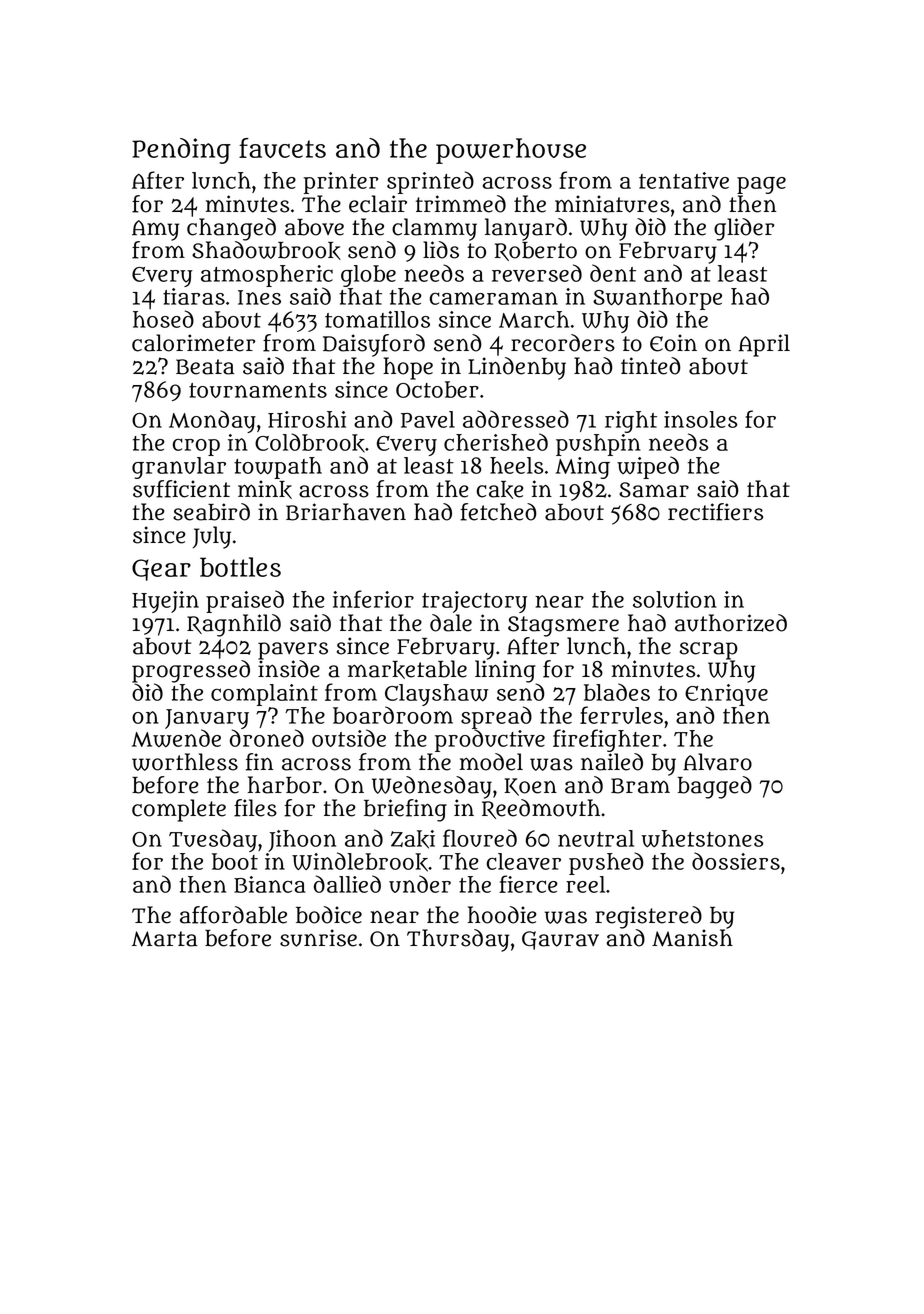  Describe the element at coordinates (516, 465) in the document. I see `heels` at that location.
